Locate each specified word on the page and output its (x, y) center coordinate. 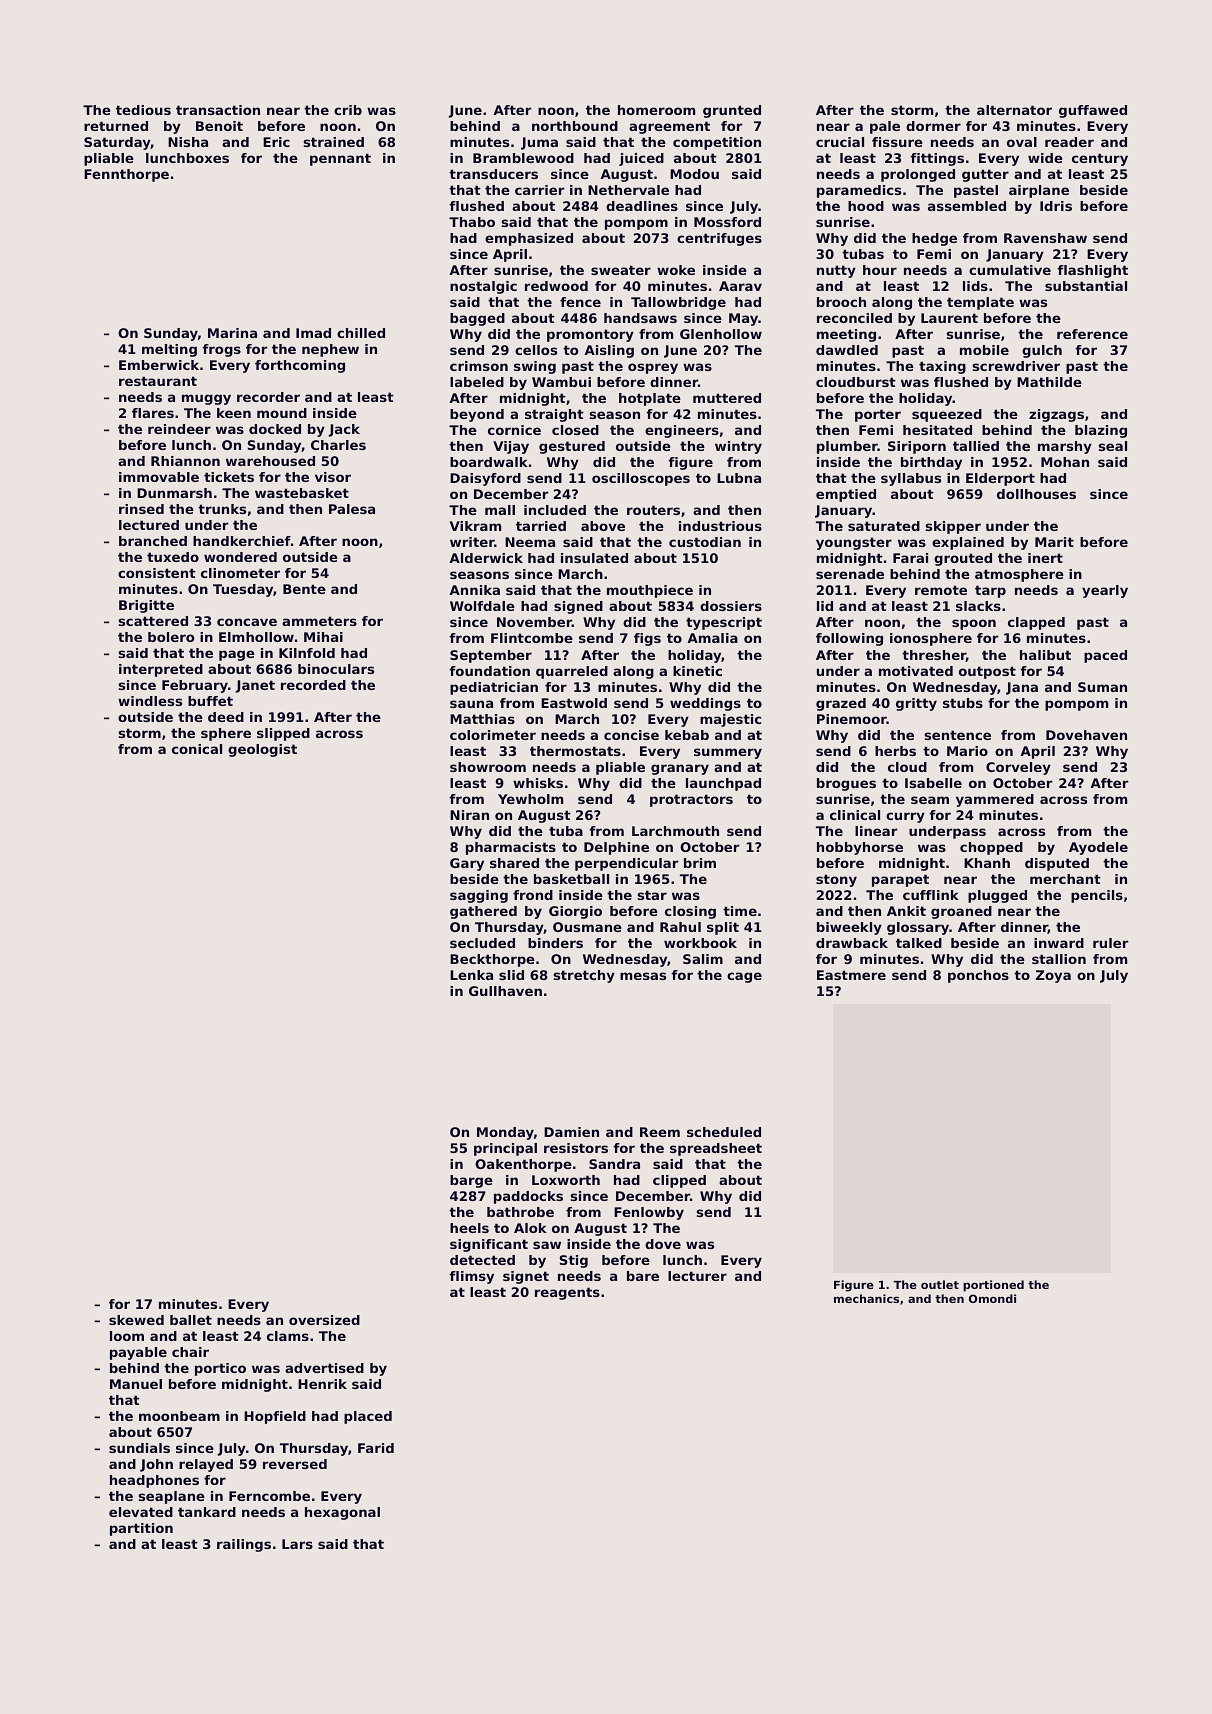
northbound (575, 126)
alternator (1014, 110)
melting (169, 350)
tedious (143, 110)
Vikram (475, 526)
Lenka (471, 975)
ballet (191, 1320)
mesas (643, 976)
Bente (304, 589)
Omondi (992, 1298)
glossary (918, 928)
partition (141, 1529)
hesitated (937, 430)
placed (368, 1417)
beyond (477, 415)
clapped (1036, 623)
